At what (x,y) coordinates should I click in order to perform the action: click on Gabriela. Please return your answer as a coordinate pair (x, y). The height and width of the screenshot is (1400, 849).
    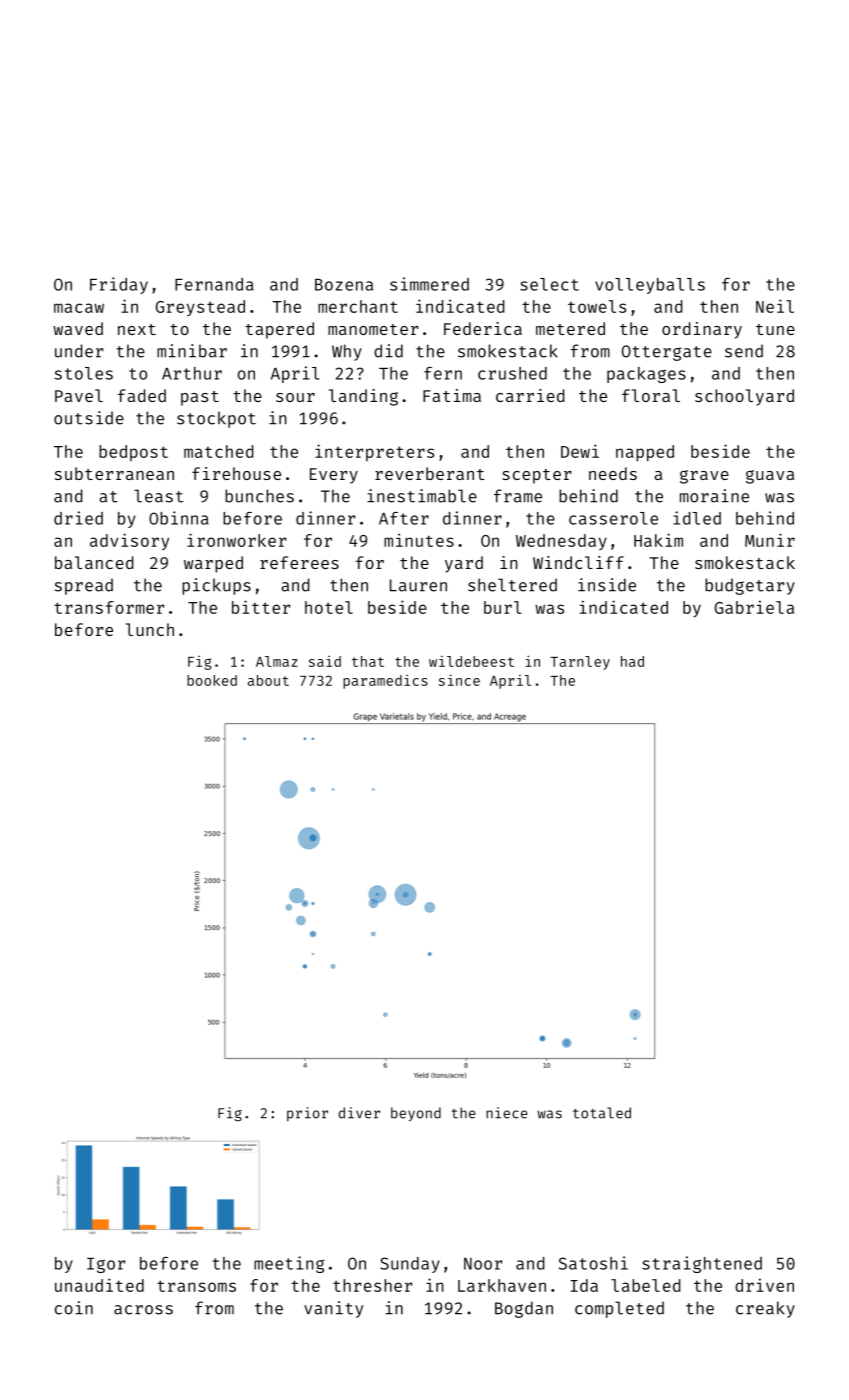
    Looking at the image, I should click on (754, 607).
